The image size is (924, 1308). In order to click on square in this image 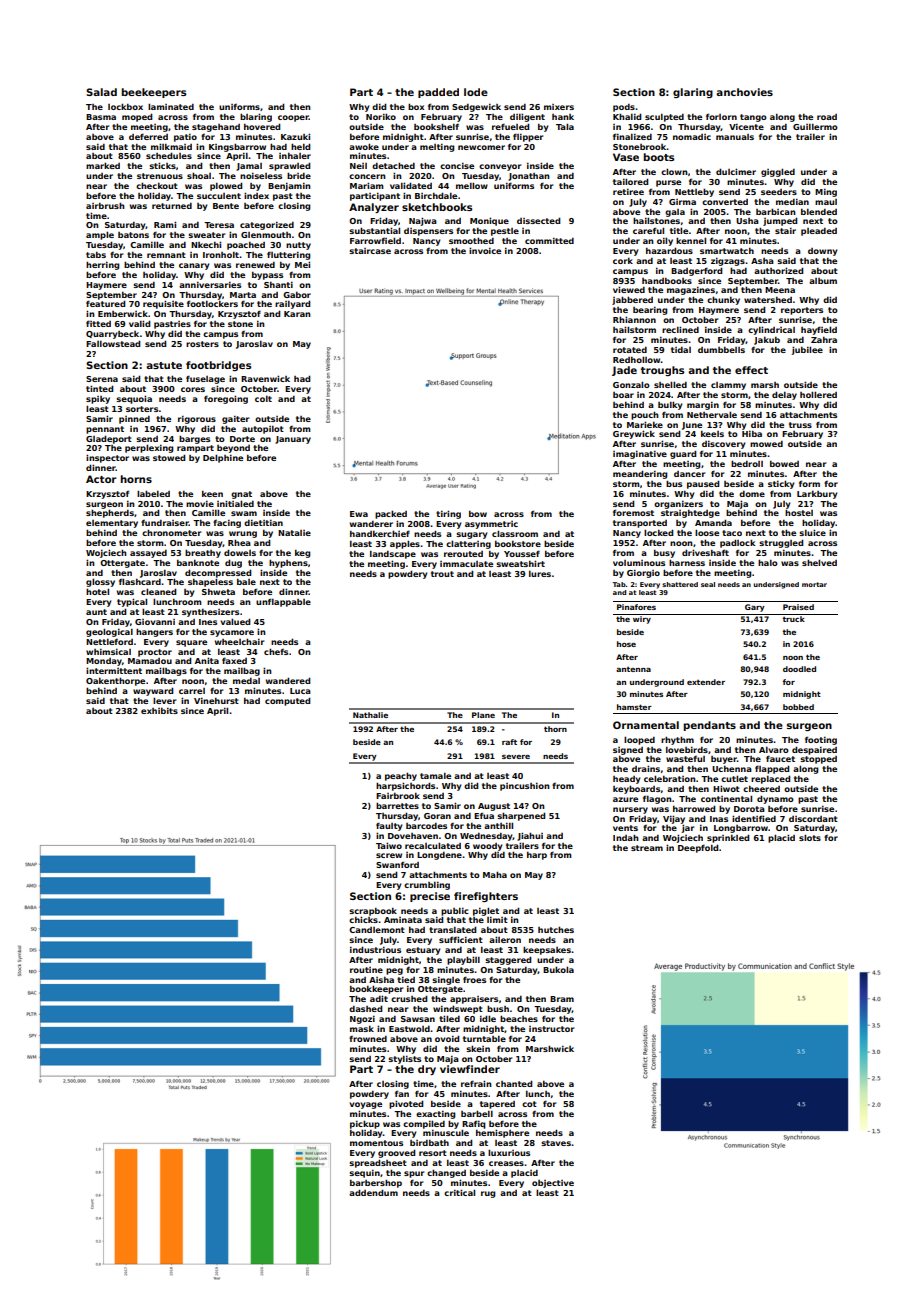, I will do `click(191, 643)`.
